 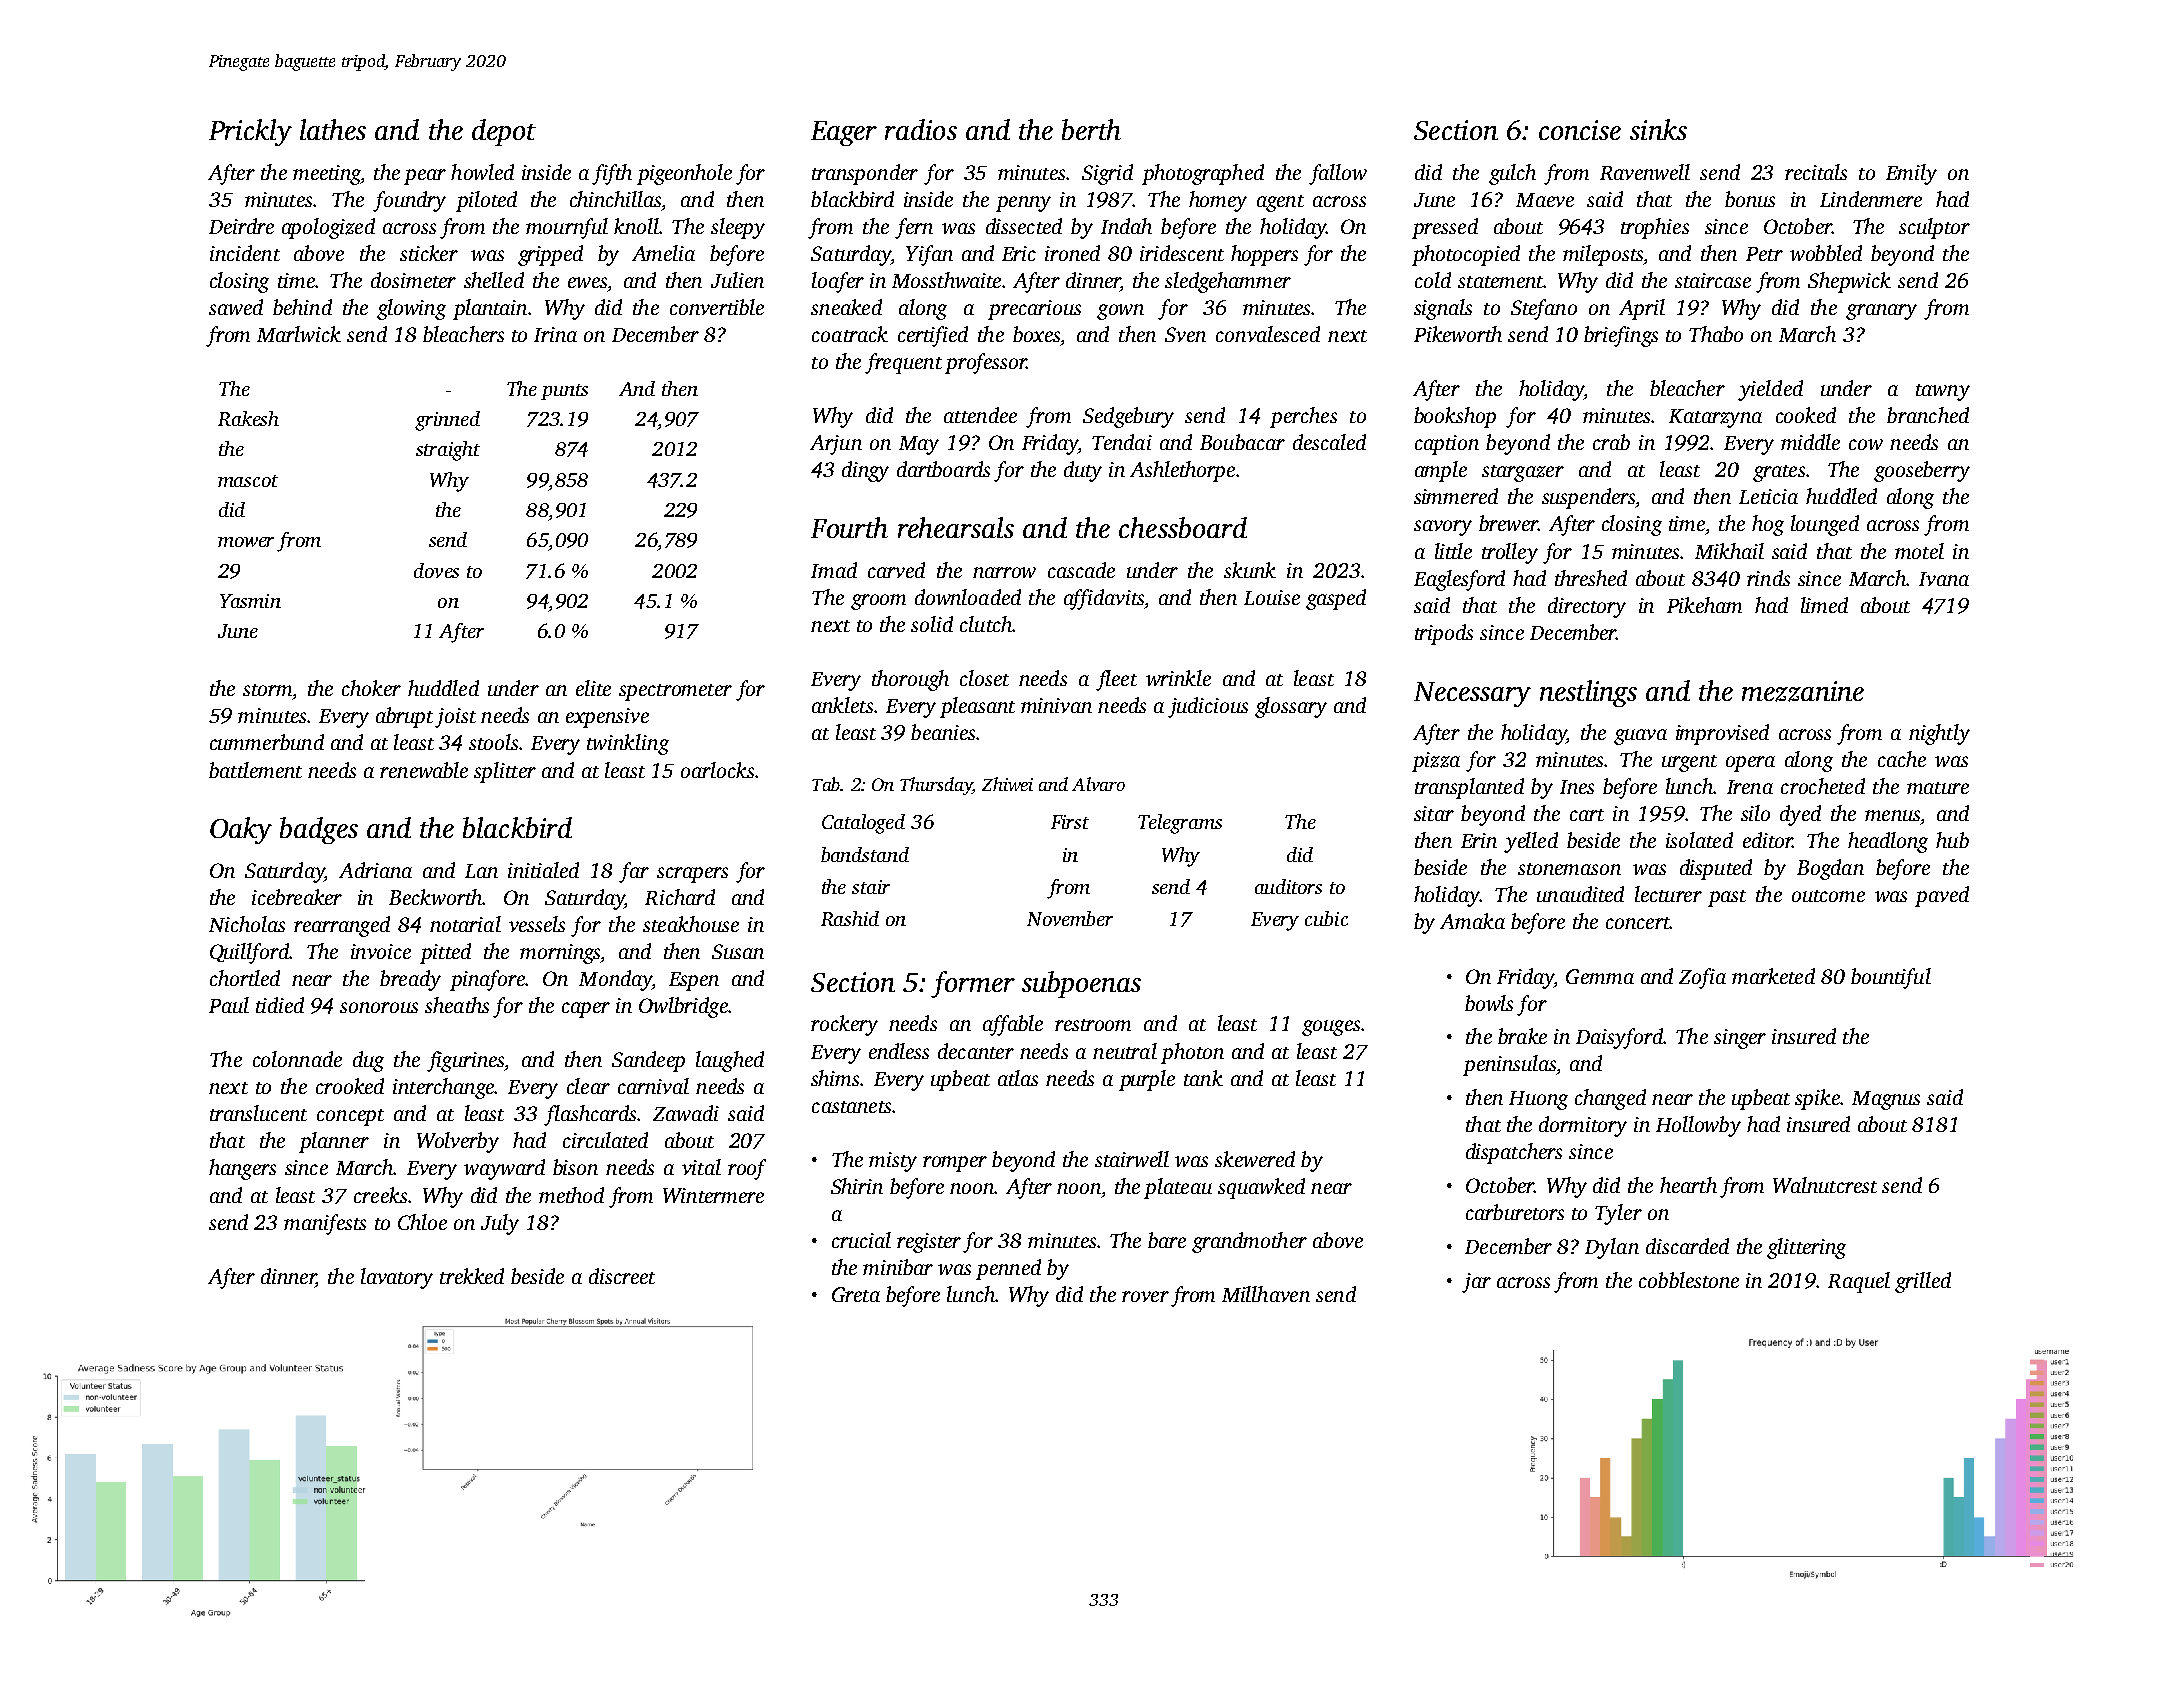 I want to click on Ivana, so click(x=1944, y=579).
